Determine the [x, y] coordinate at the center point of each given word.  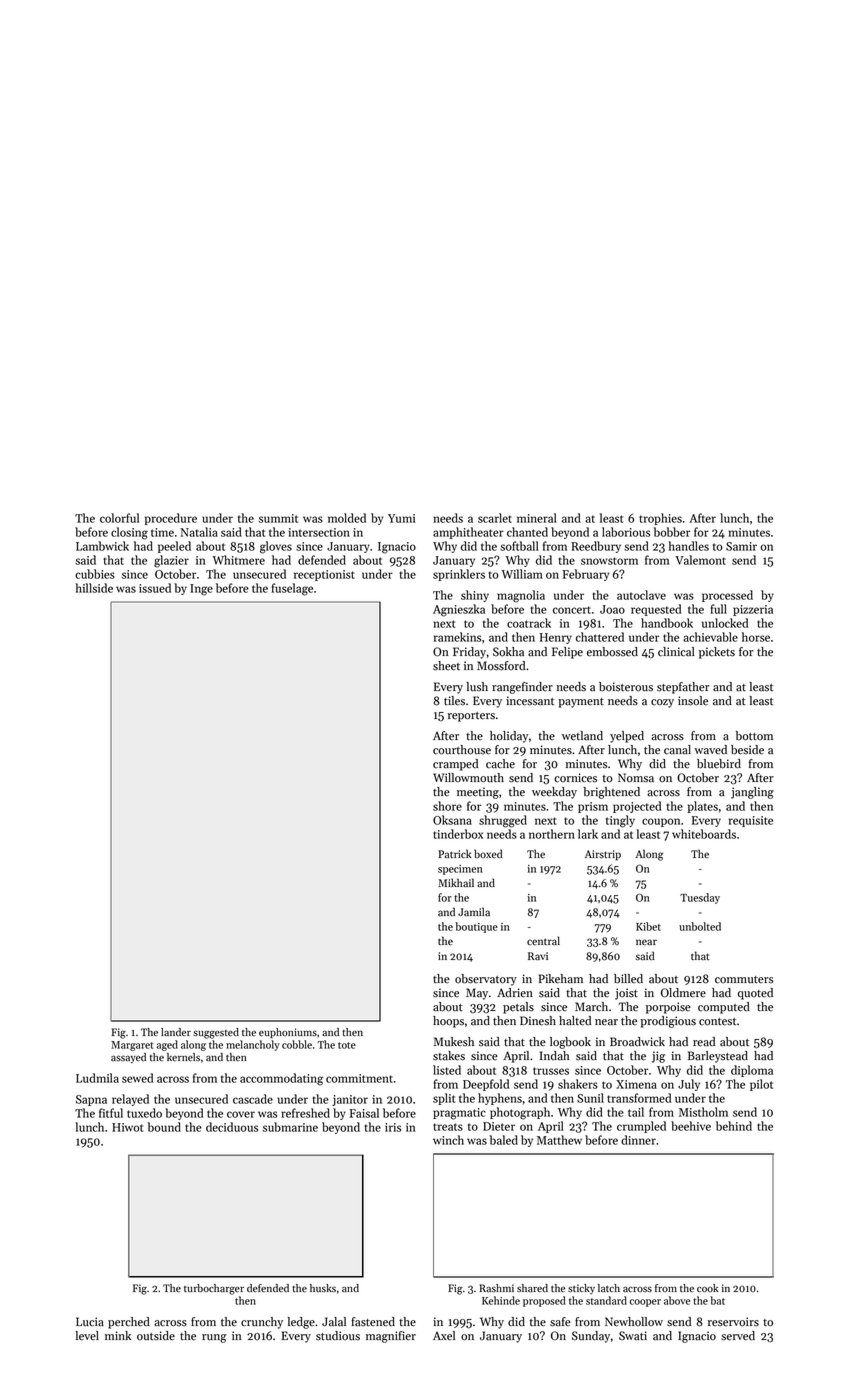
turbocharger [214, 1289]
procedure [171, 519]
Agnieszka [459, 610]
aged [167, 1045]
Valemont [700, 560]
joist [626, 994]
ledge [301, 1323]
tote [347, 1045]
